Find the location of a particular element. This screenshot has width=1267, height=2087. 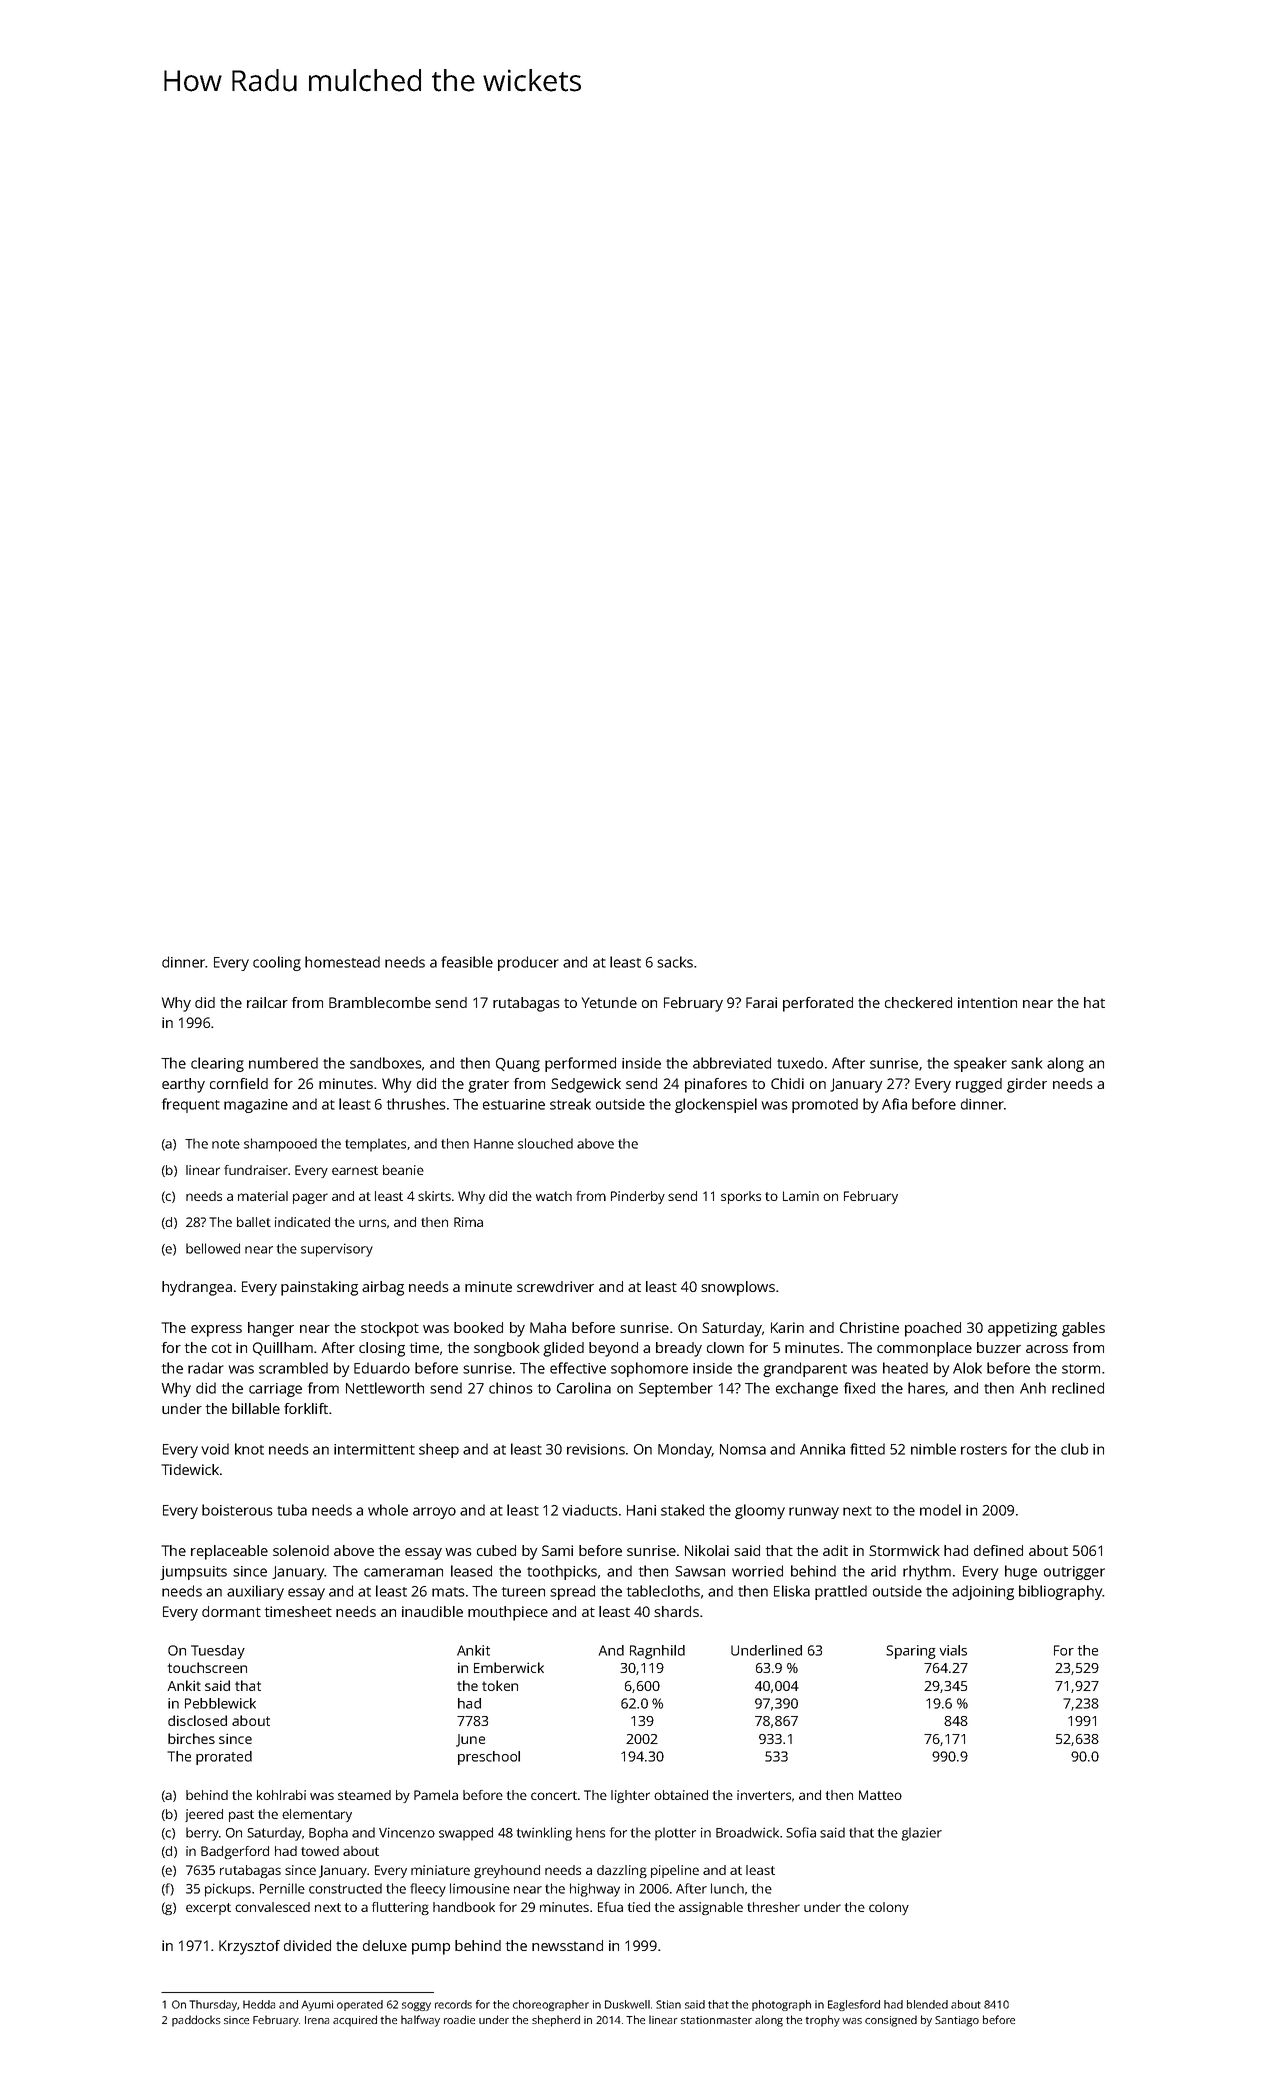

Nettleworth is located at coordinates (385, 1388).
